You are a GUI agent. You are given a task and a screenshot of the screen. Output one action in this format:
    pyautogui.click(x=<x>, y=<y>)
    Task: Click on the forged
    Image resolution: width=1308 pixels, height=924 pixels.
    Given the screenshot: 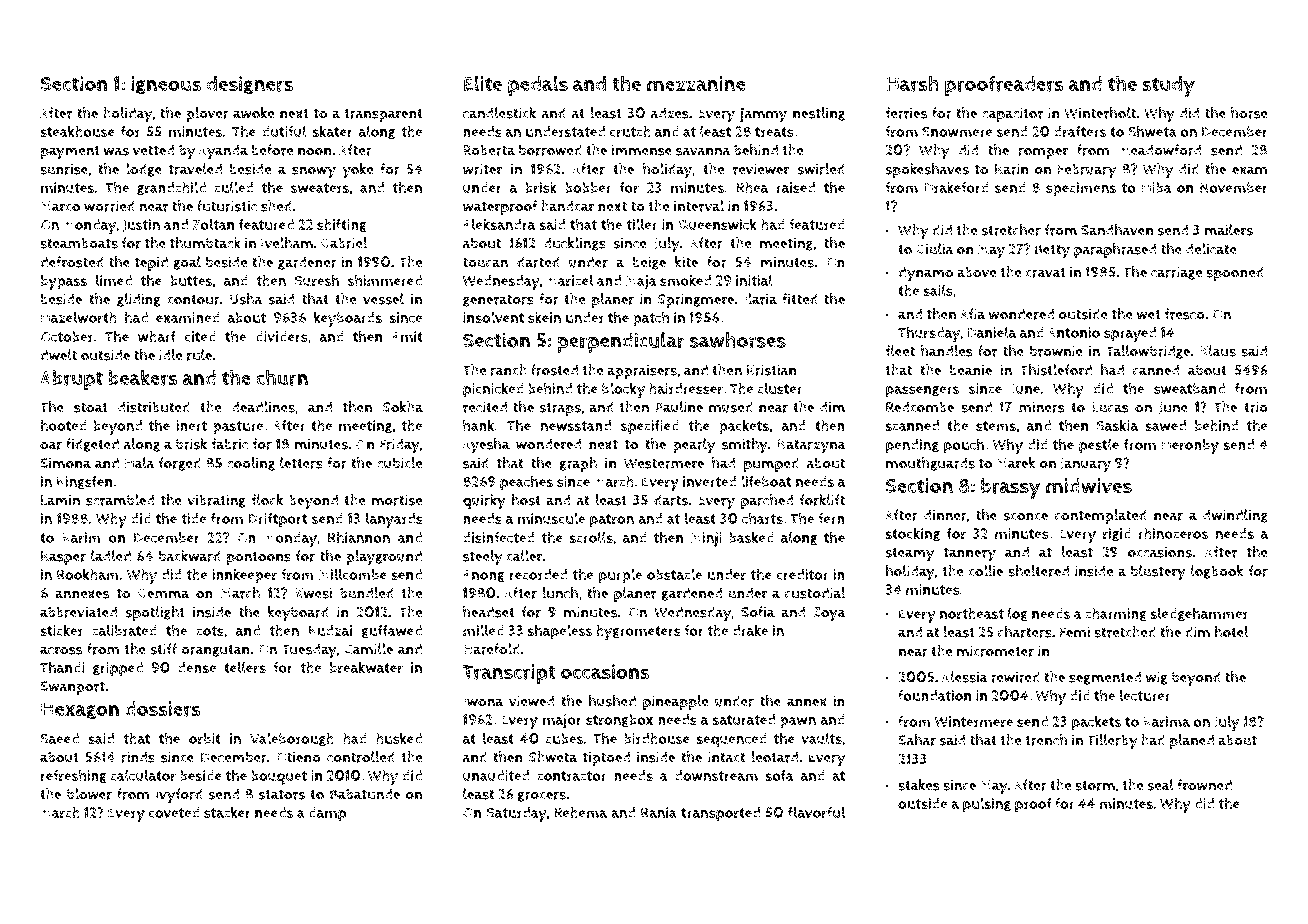 What is the action you would take?
    pyautogui.click(x=180, y=464)
